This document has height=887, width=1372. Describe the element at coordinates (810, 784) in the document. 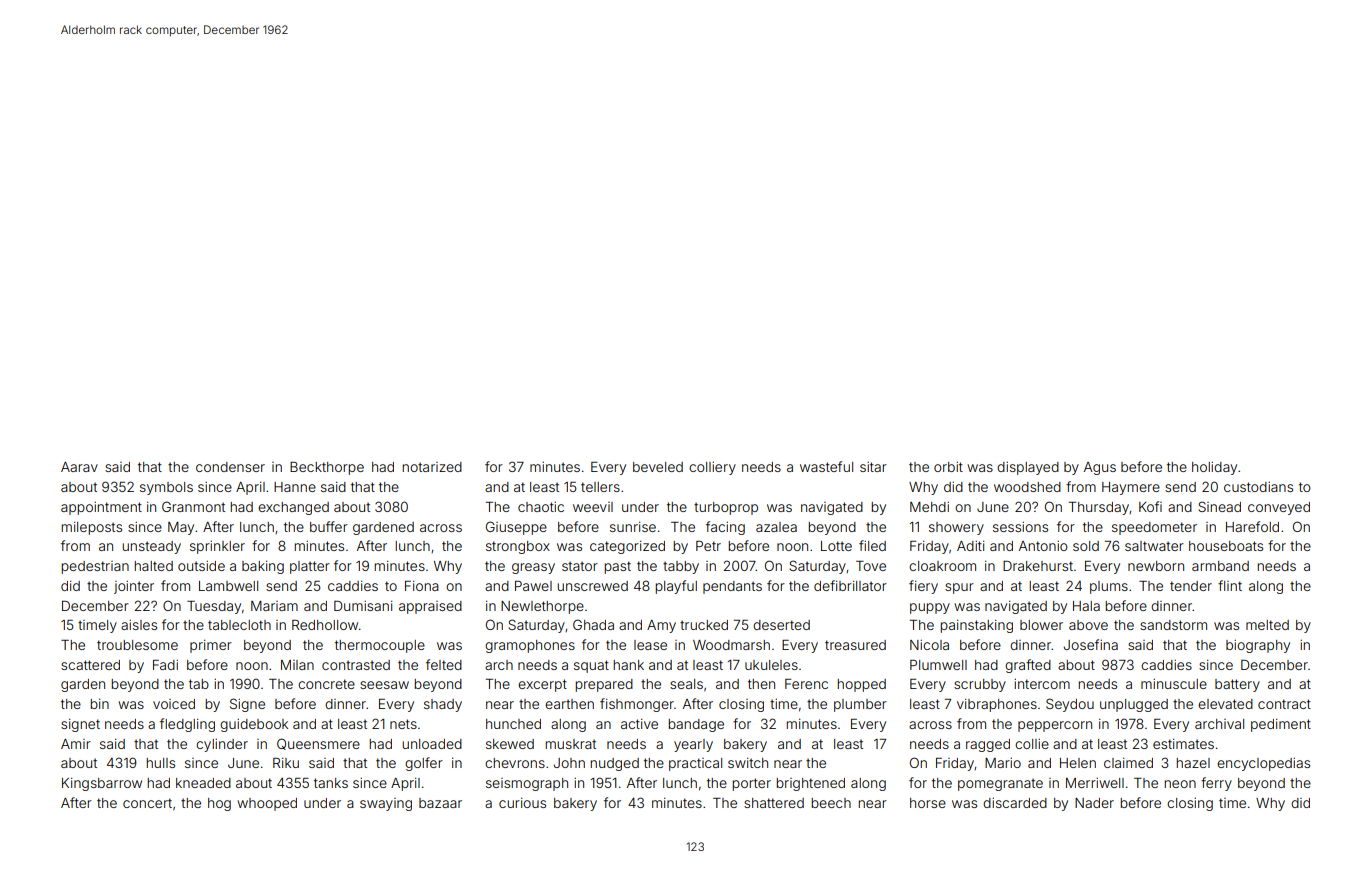

I see `brightened` at that location.
